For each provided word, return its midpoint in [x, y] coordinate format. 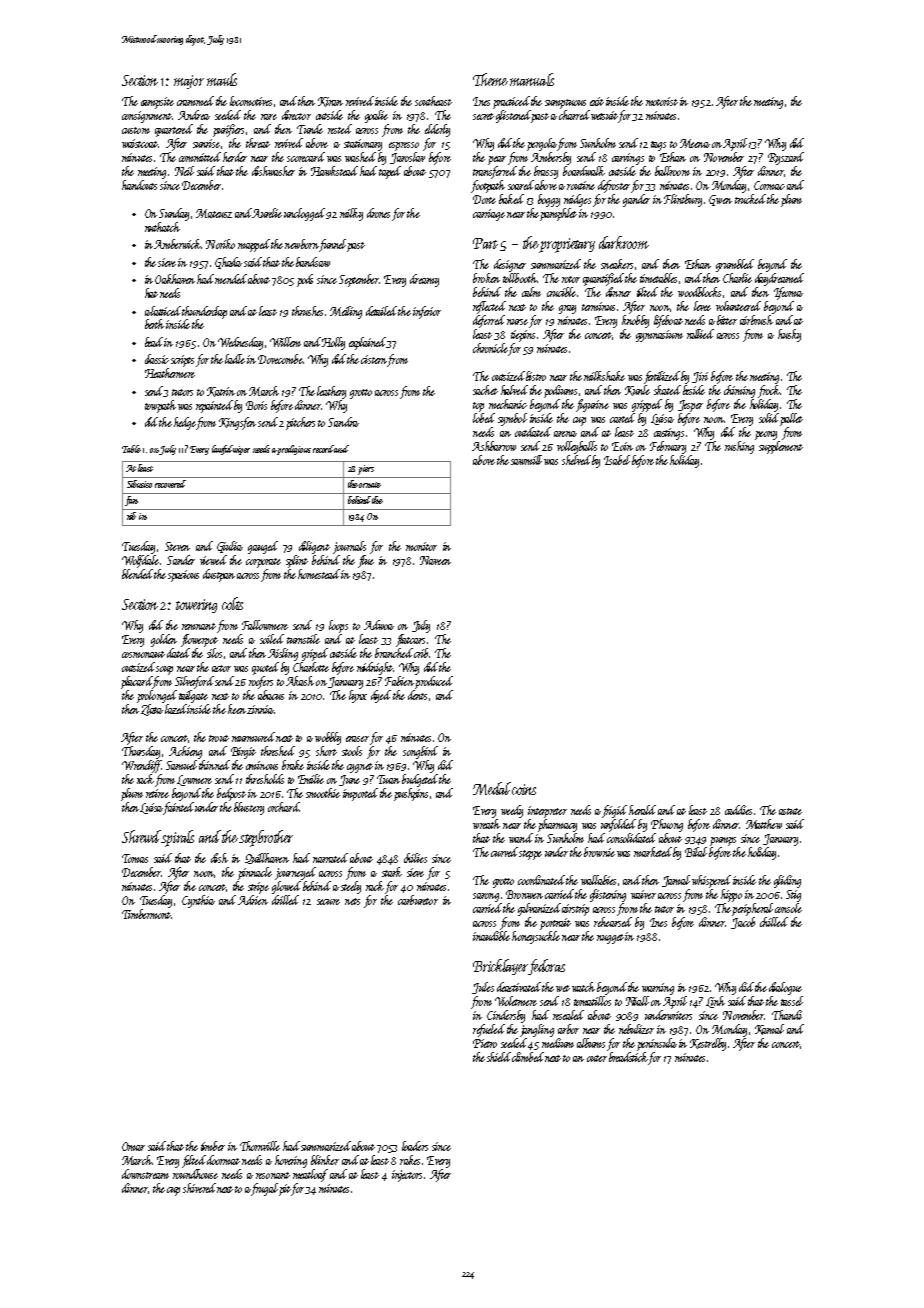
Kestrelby [708, 1044]
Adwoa [379, 625]
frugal [265, 1189]
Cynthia [198, 901]
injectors [407, 1176]
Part [485, 243]
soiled [272, 639]
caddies [738, 810]
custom [136, 130]
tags [658, 146]
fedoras [546, 967]
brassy [546, 172]
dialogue [785, 988]
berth [154, 324]
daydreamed [779, 279]
